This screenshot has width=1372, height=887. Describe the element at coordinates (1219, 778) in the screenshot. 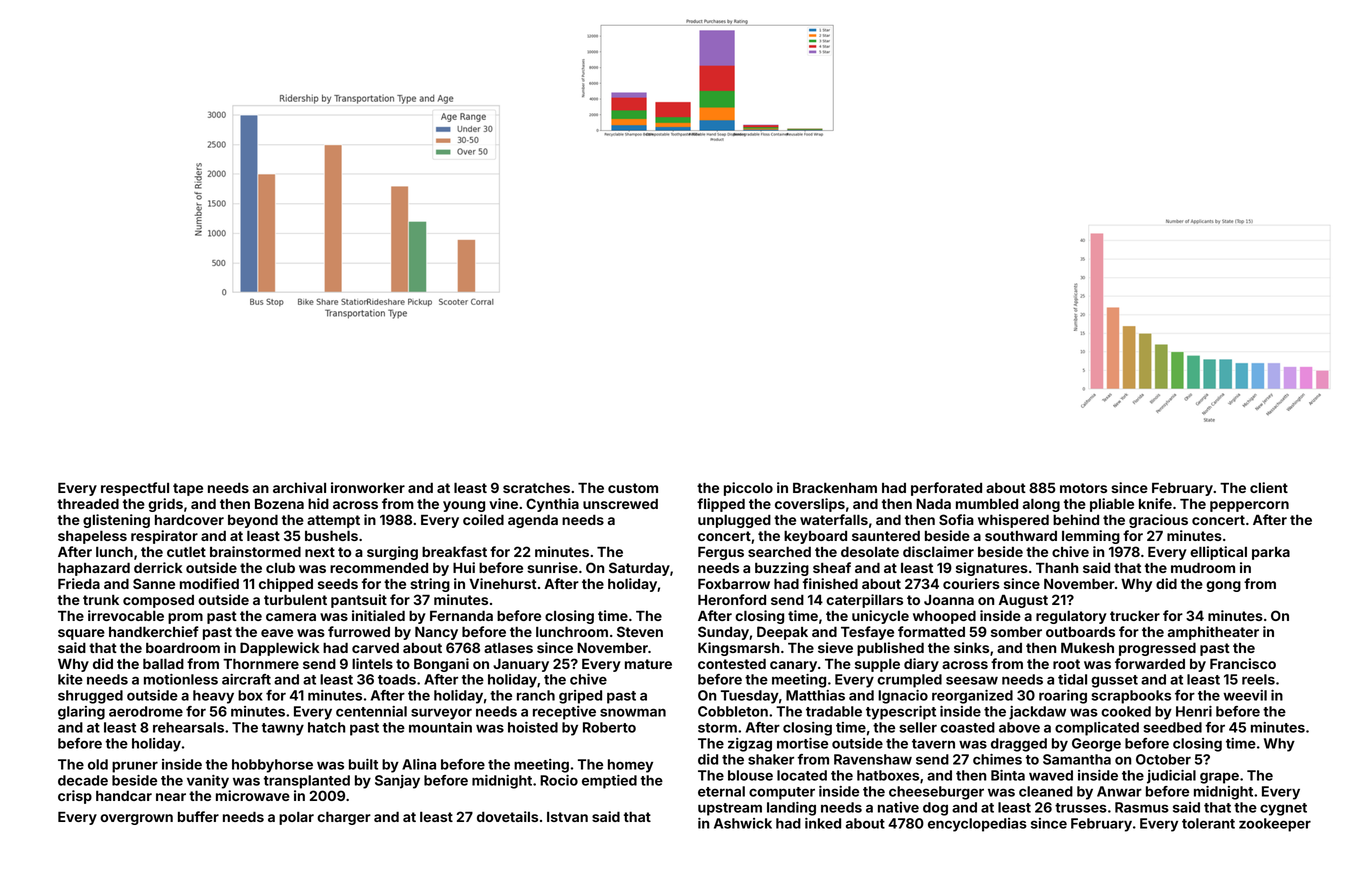

I see `grape` at that location.
